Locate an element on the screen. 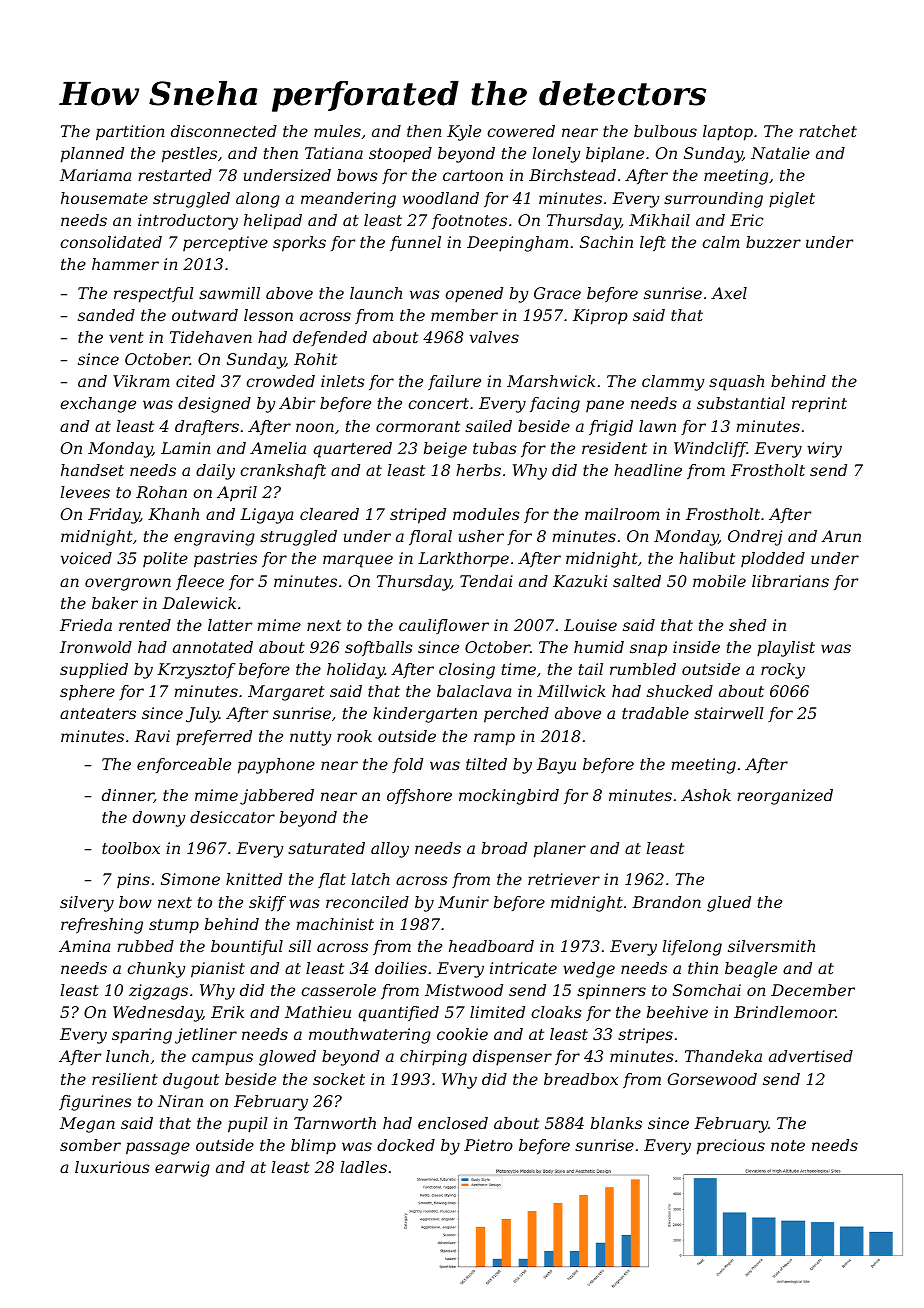 The height and width of the screenshot is (1308, 924). holiday is located at coordinates (356, 671).
